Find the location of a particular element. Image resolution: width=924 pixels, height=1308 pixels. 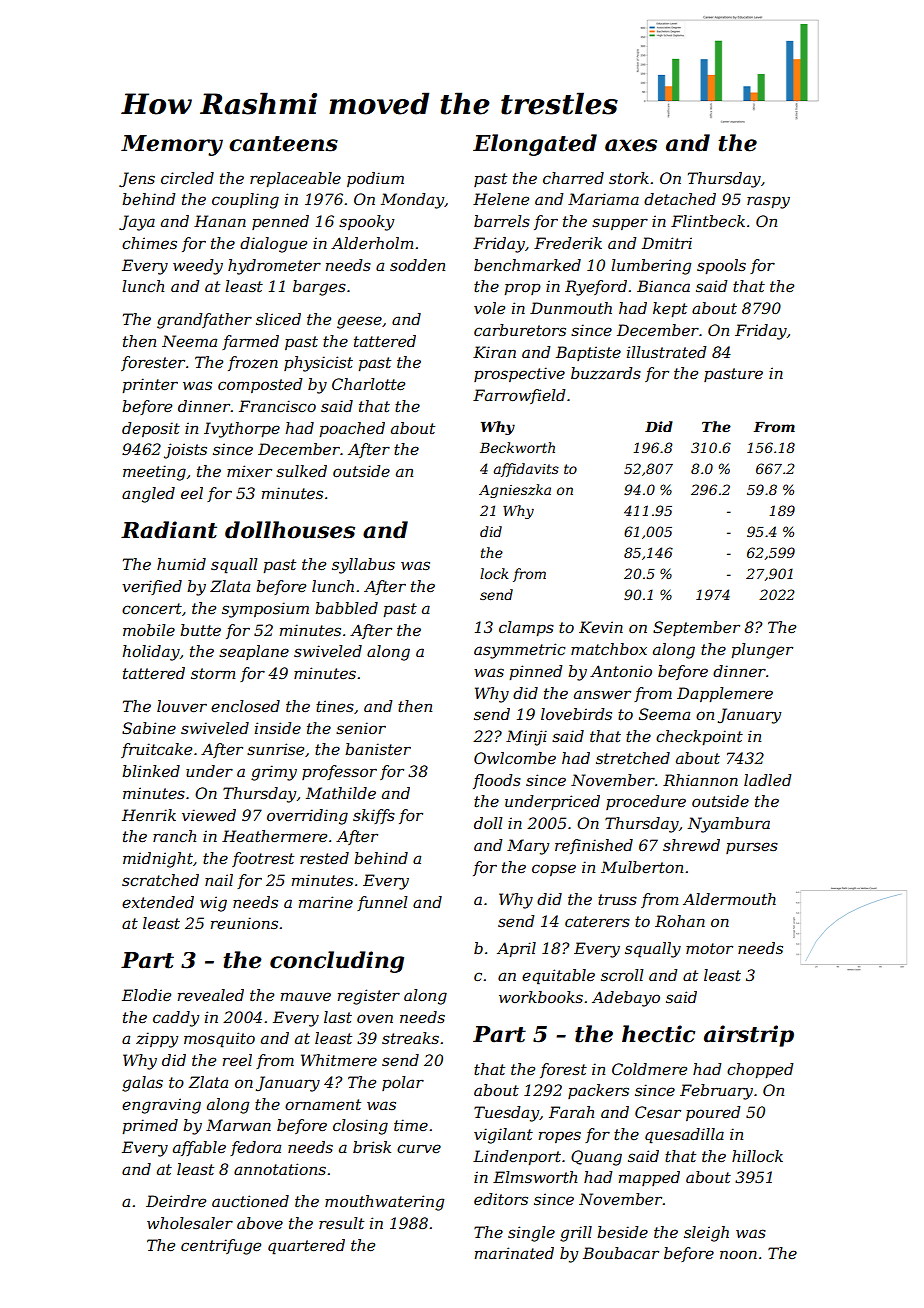

clamps is located at coordinates (526, 628).
